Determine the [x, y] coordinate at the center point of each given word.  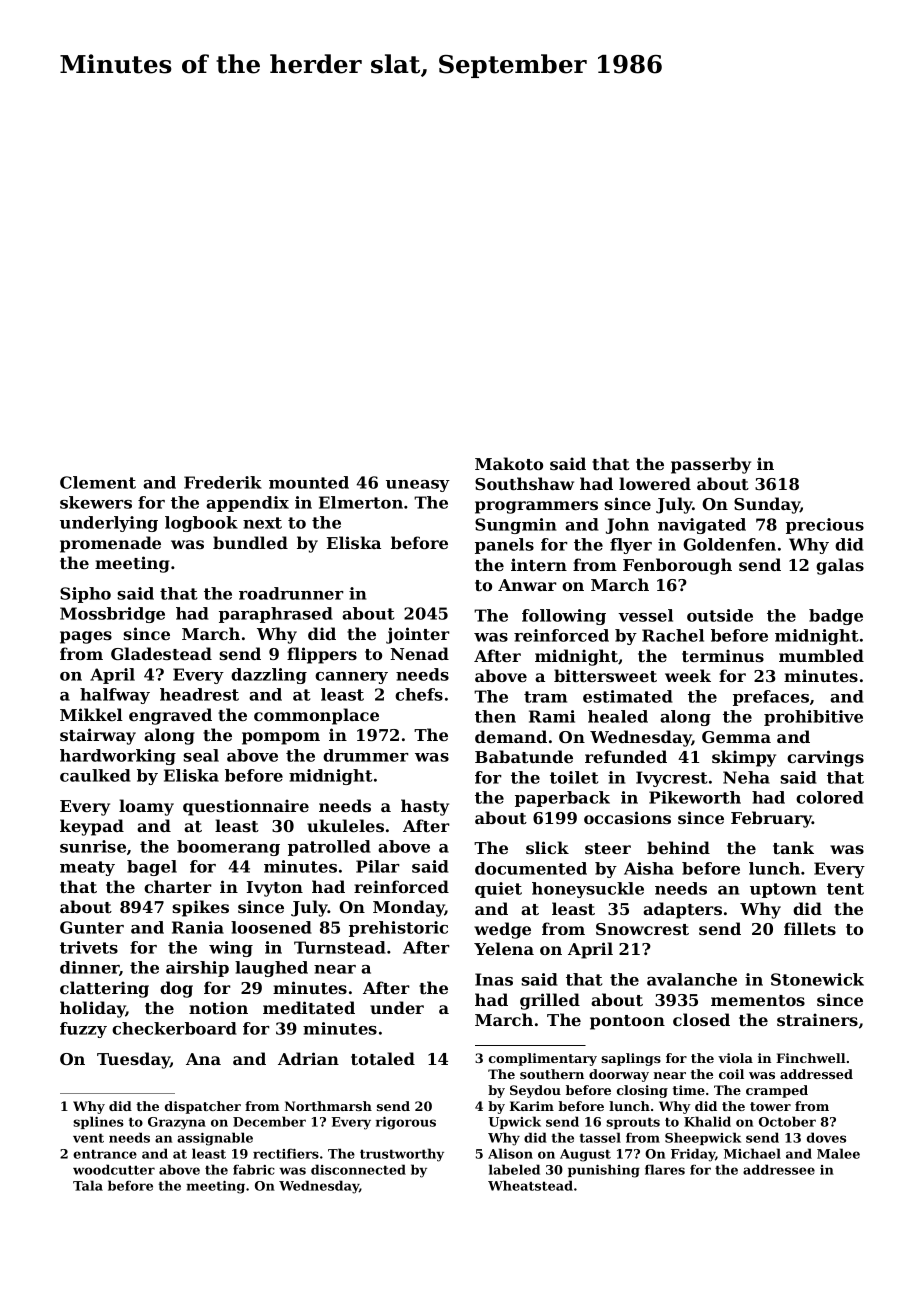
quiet [498, 890]
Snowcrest [642, 929]
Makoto [509, 463]
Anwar [527, 585]
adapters [682, 910]
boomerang [228, 848]
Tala [88, 1185]
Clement [98, 482]
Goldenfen [729, 544]
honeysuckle [588, 890]
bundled [250, 542]
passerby [711, 465]
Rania [198, 927]
